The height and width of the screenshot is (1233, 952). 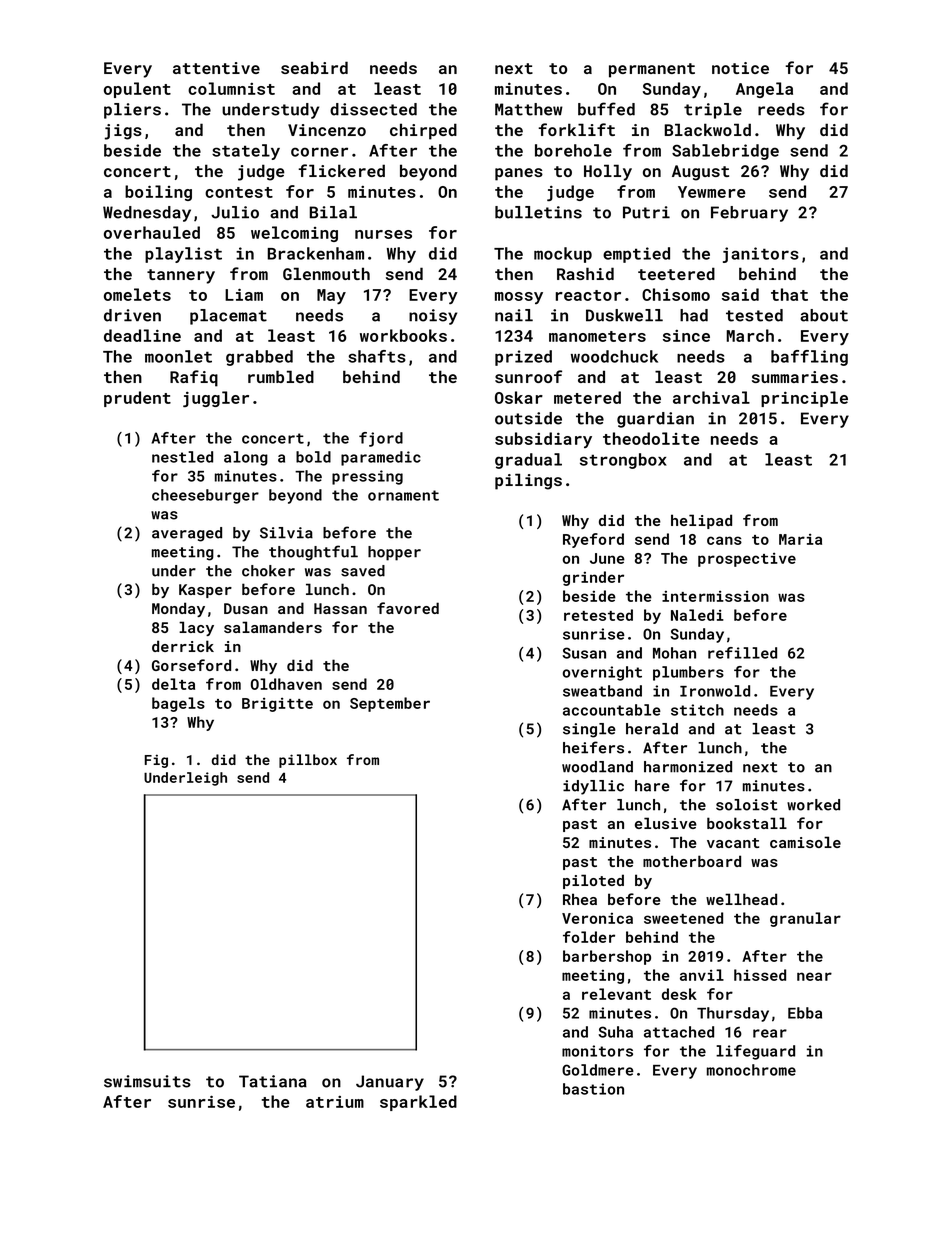 I want to click on Angela, so click(x=764, y=90).
